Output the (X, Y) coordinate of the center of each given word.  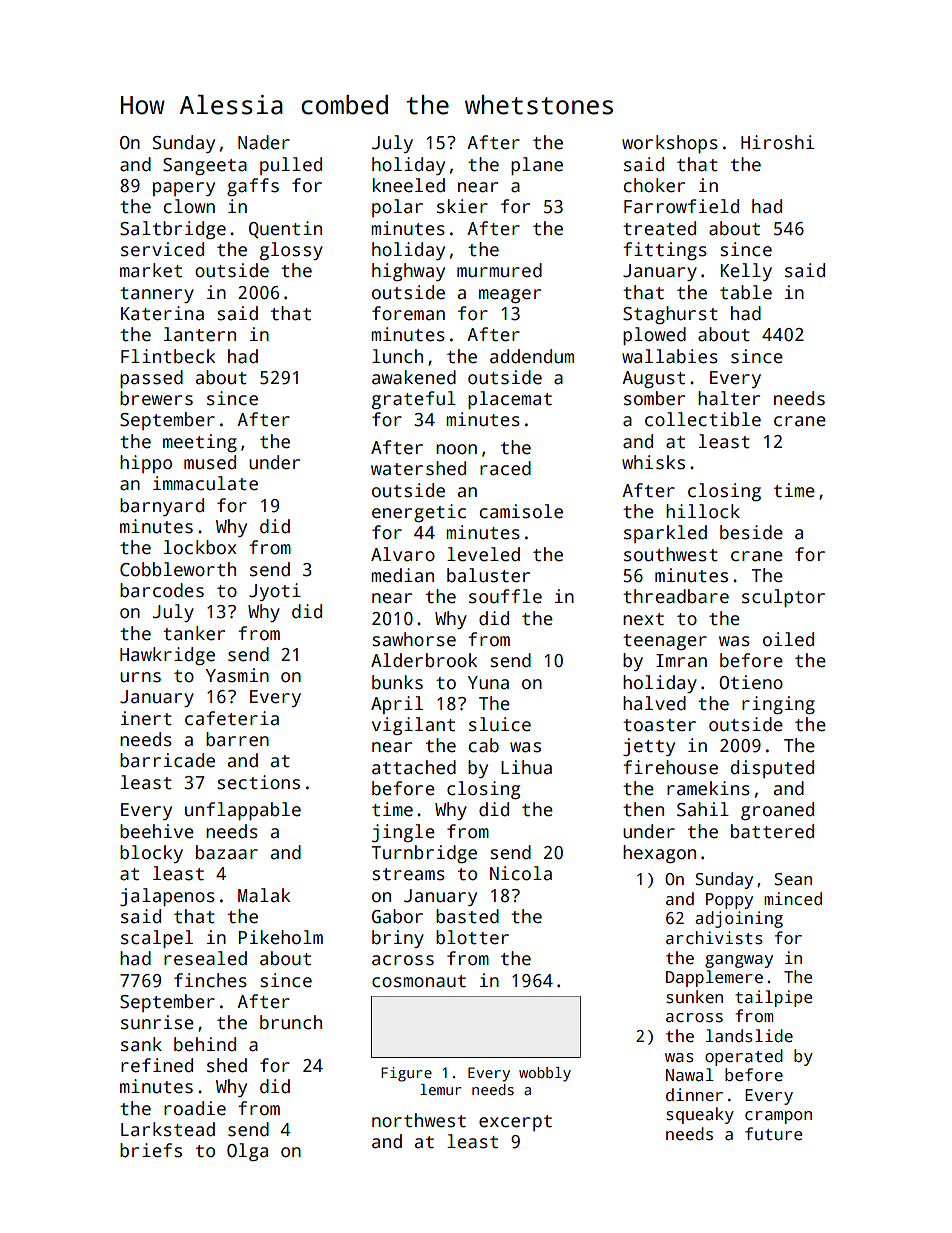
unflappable (243, 811)
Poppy (729, 901)
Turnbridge (424, 854)
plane (537, 166)
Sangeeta (205, 166)
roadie (195, 1108)
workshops (670, 144)
